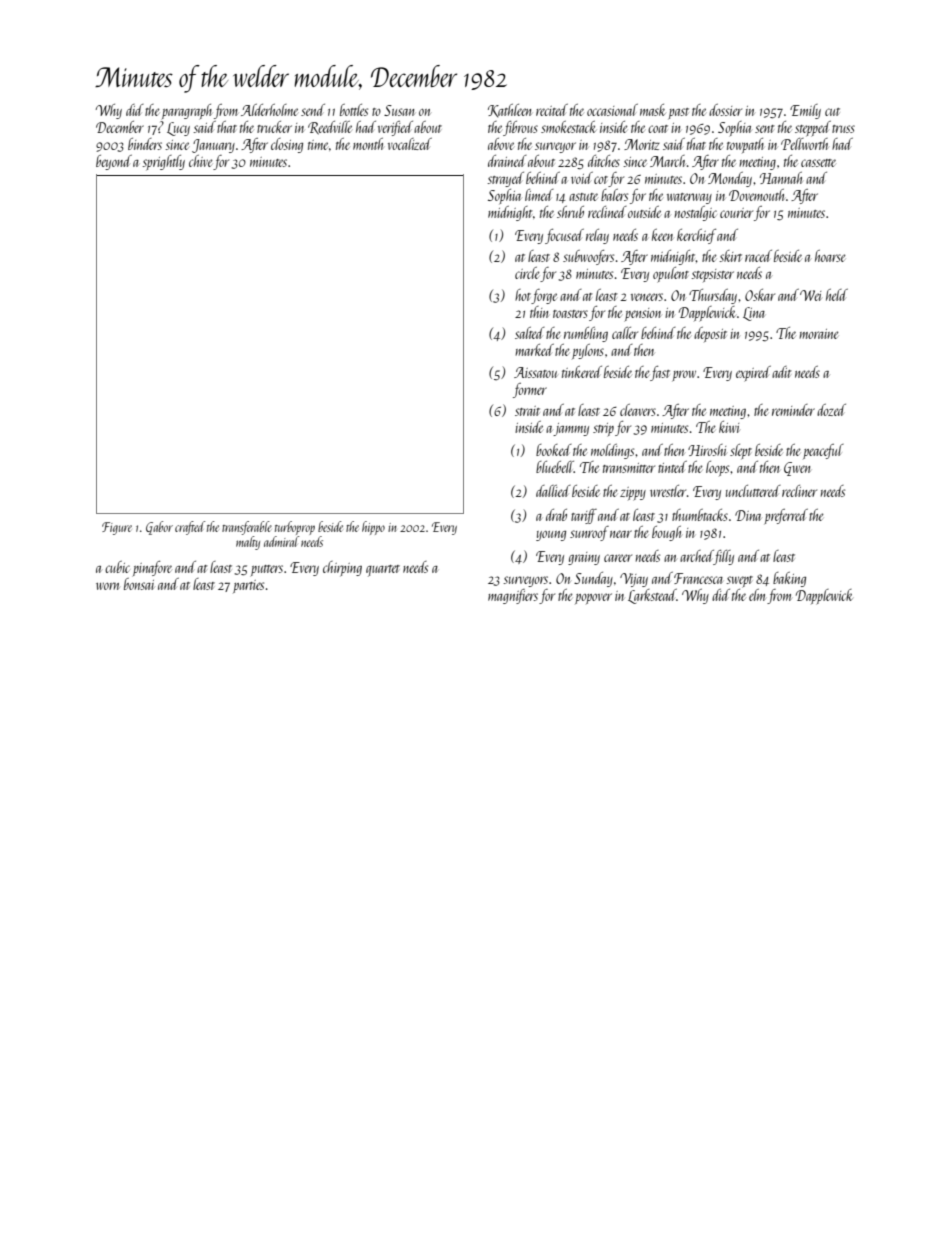 The width and height of the screenshot is (952, 1233). I want to click on quartet, so click(383, 571).
